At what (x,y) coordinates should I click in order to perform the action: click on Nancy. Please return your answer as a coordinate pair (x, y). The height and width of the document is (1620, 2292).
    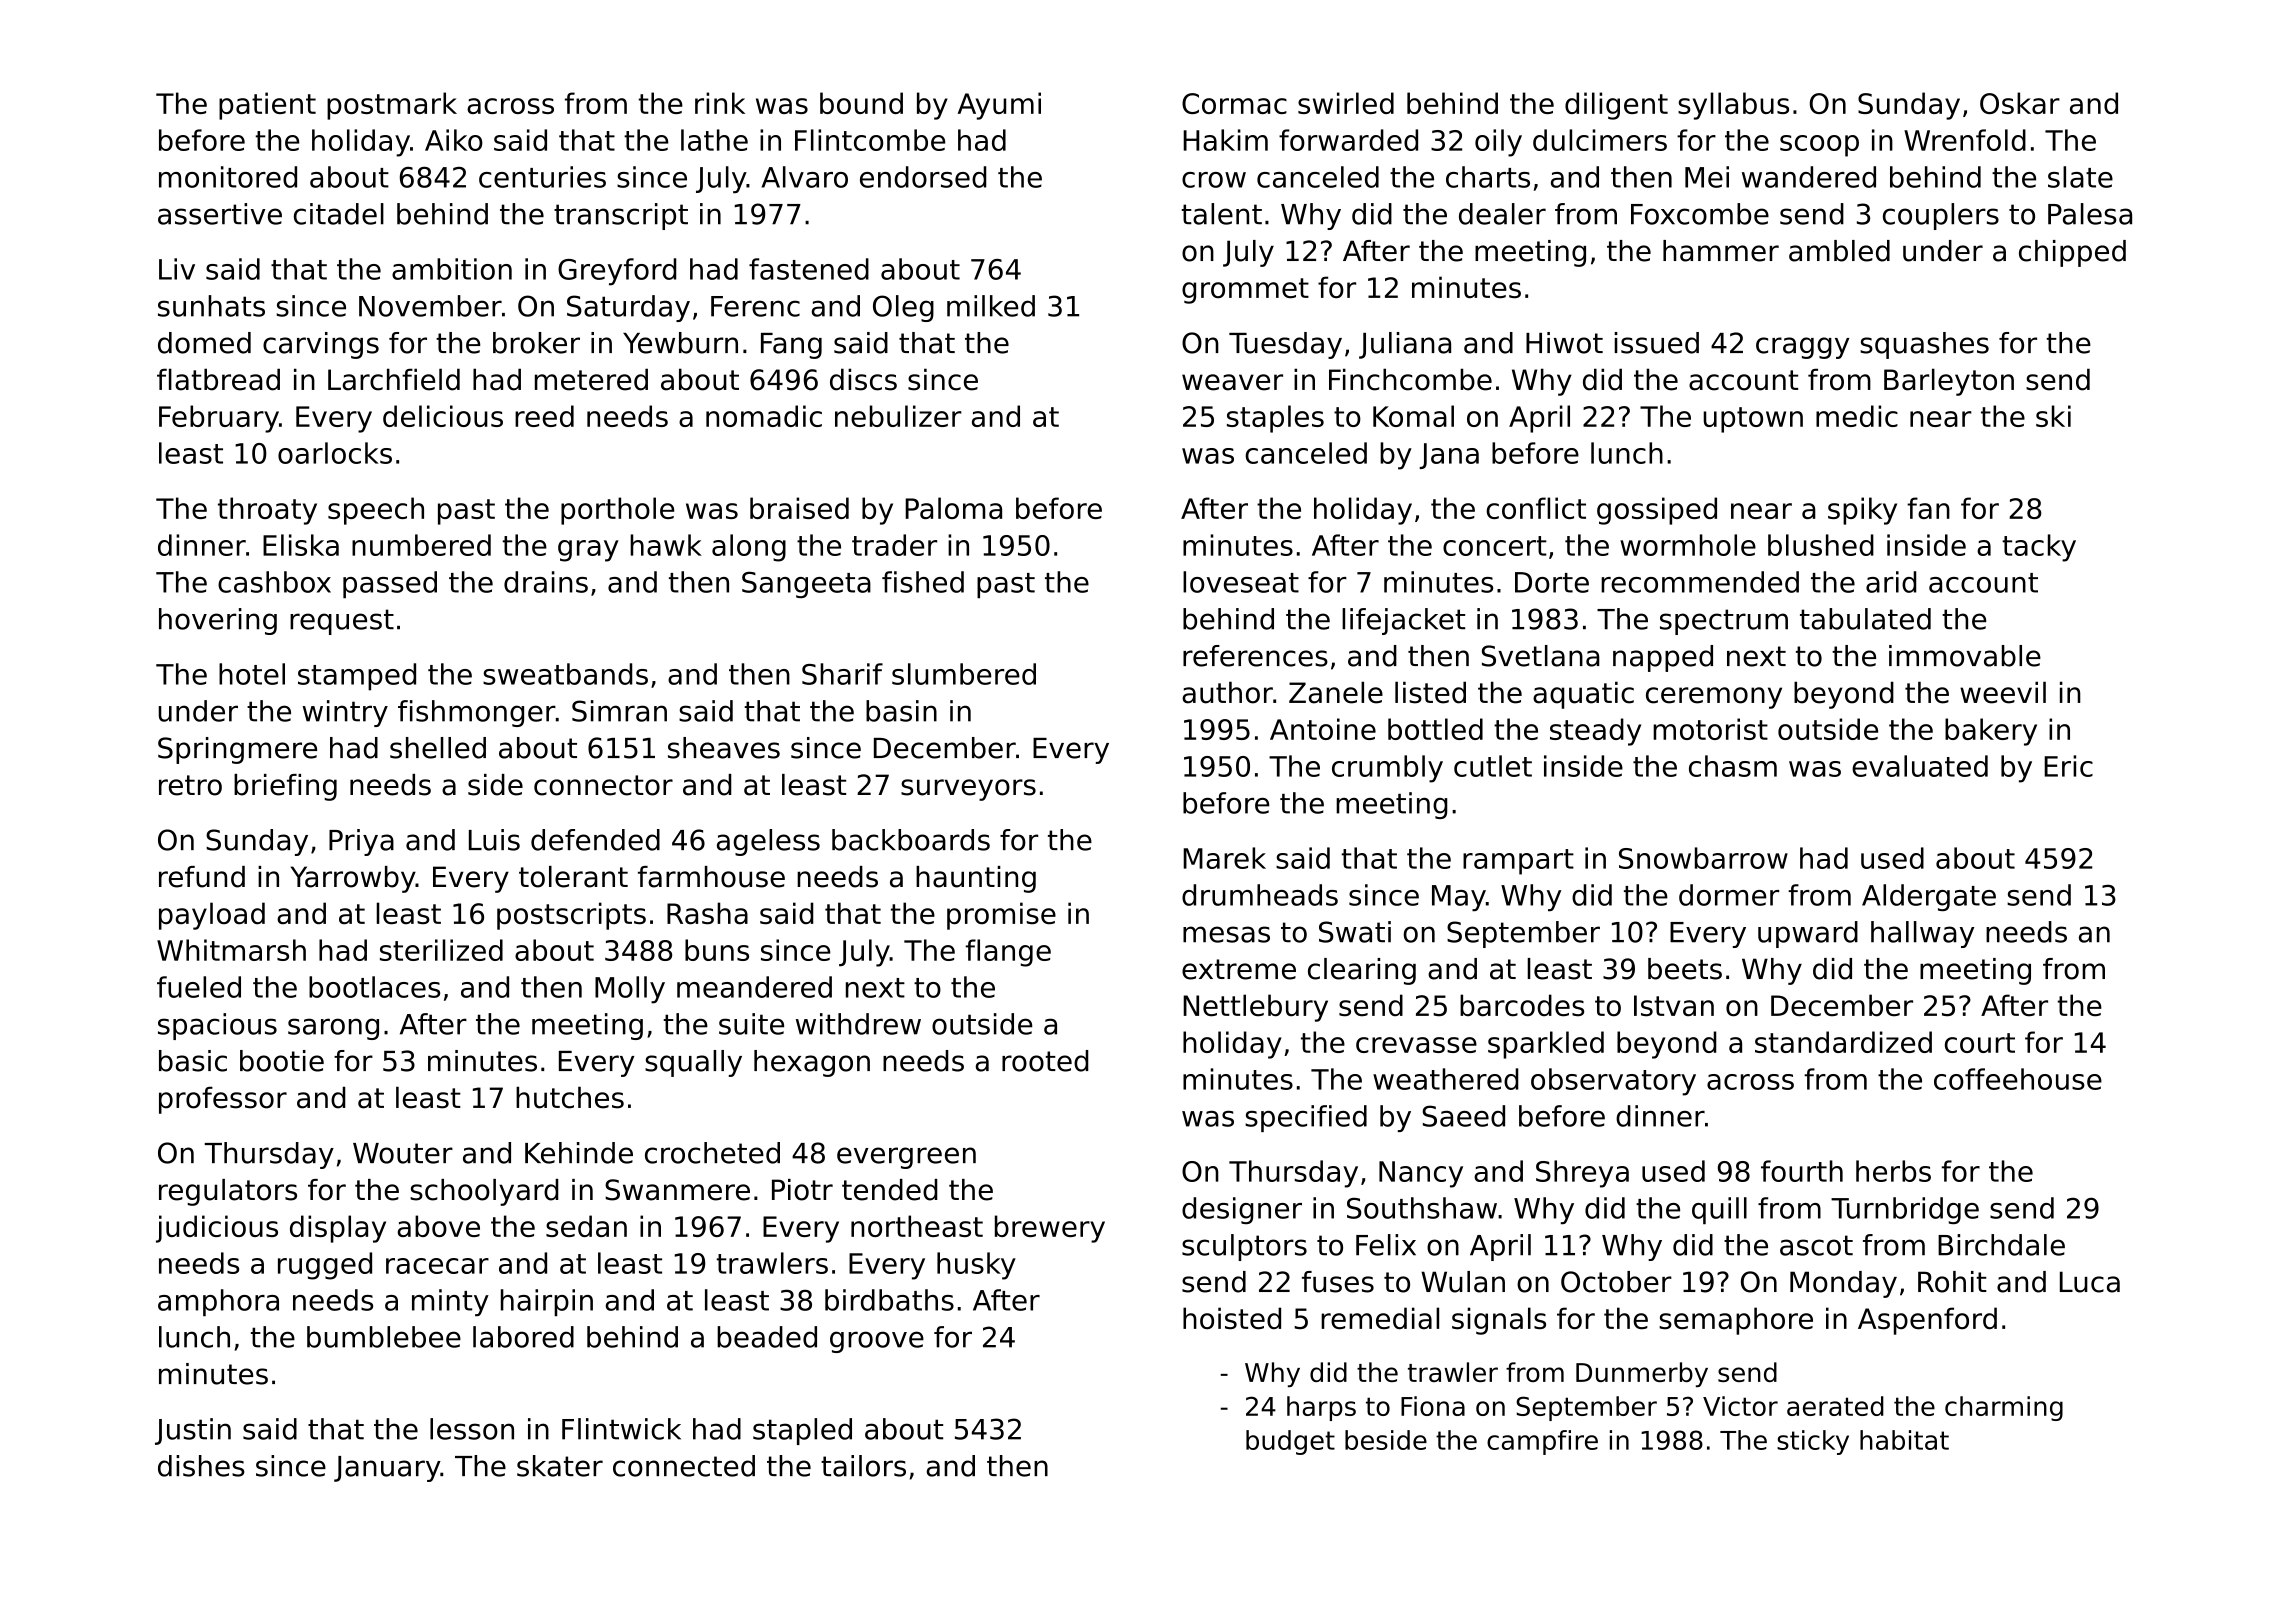
    Looking at the image, I should click on (1421, 1174).
